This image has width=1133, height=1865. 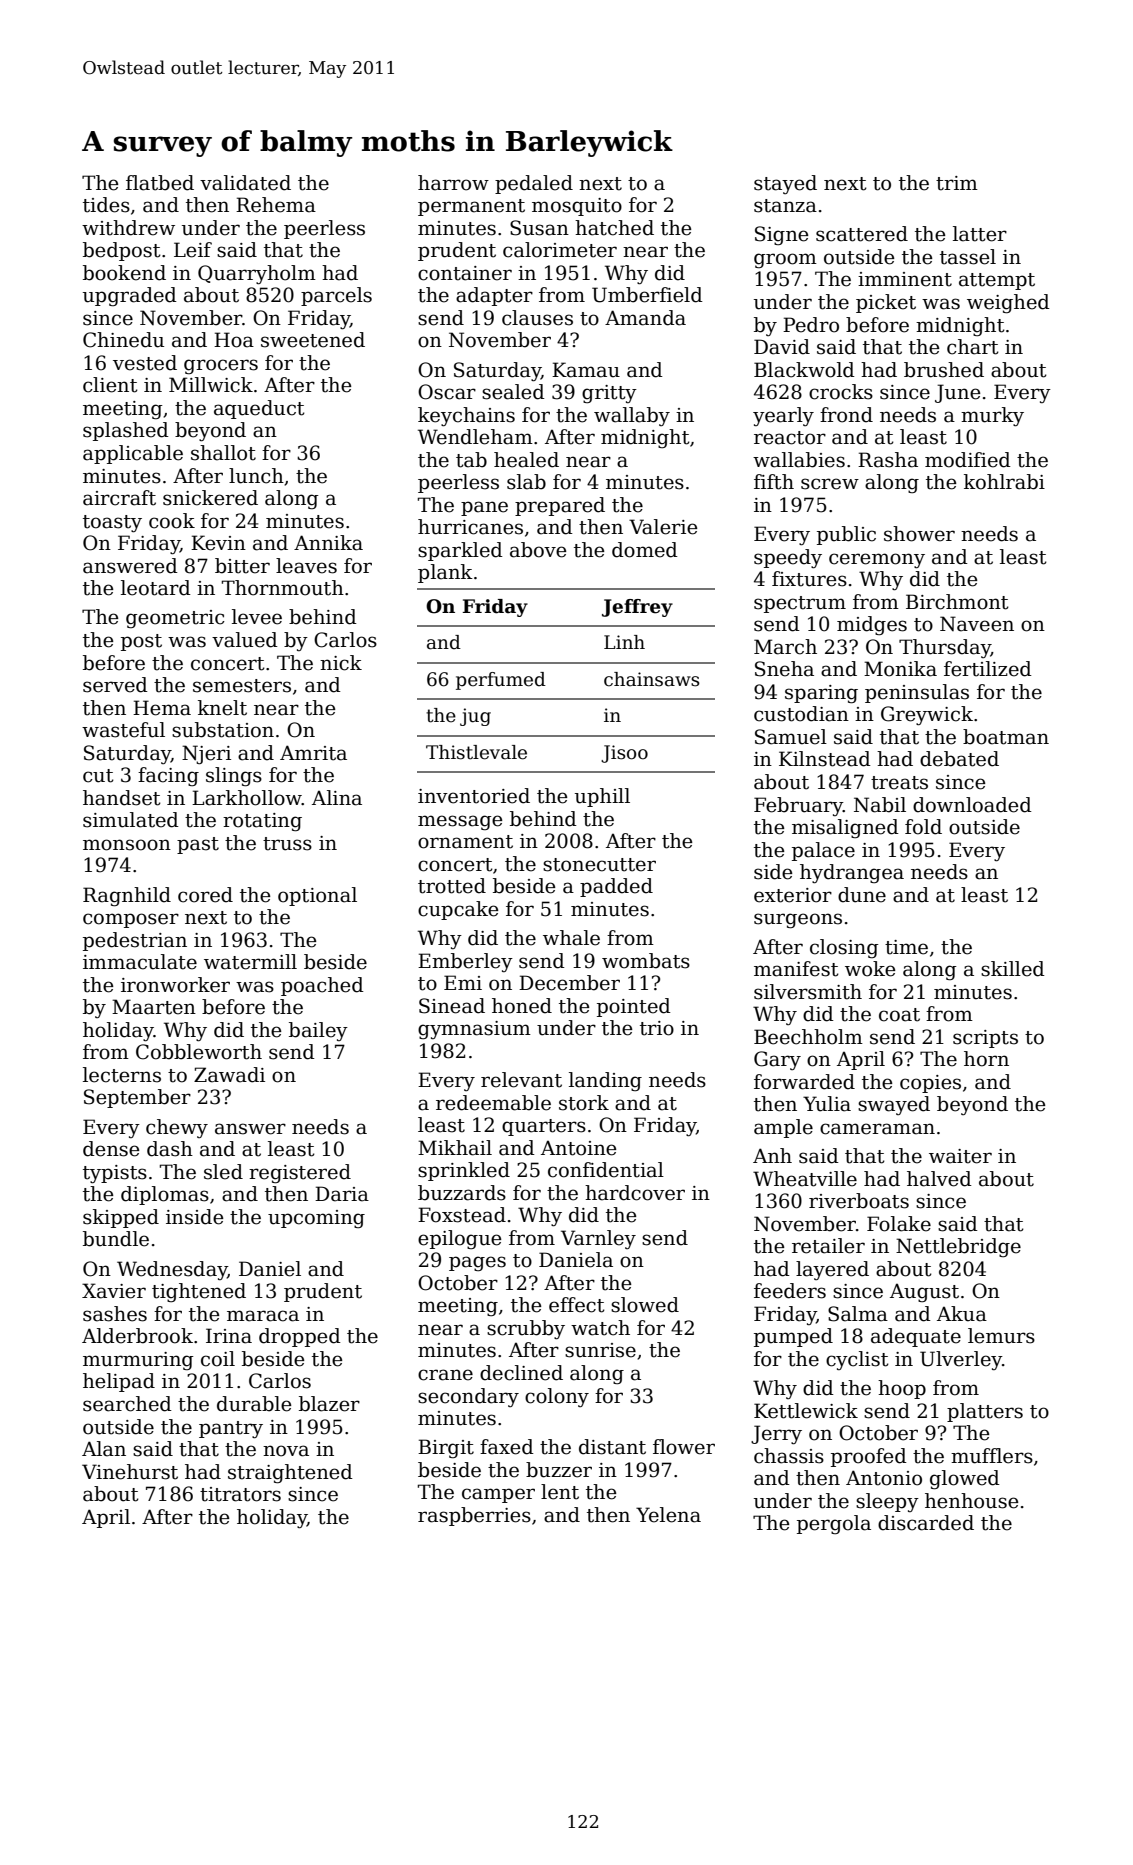 What do you see at coordinates (821, 694) in the image?
I see `sparing` at bounding box center [821, 694].
